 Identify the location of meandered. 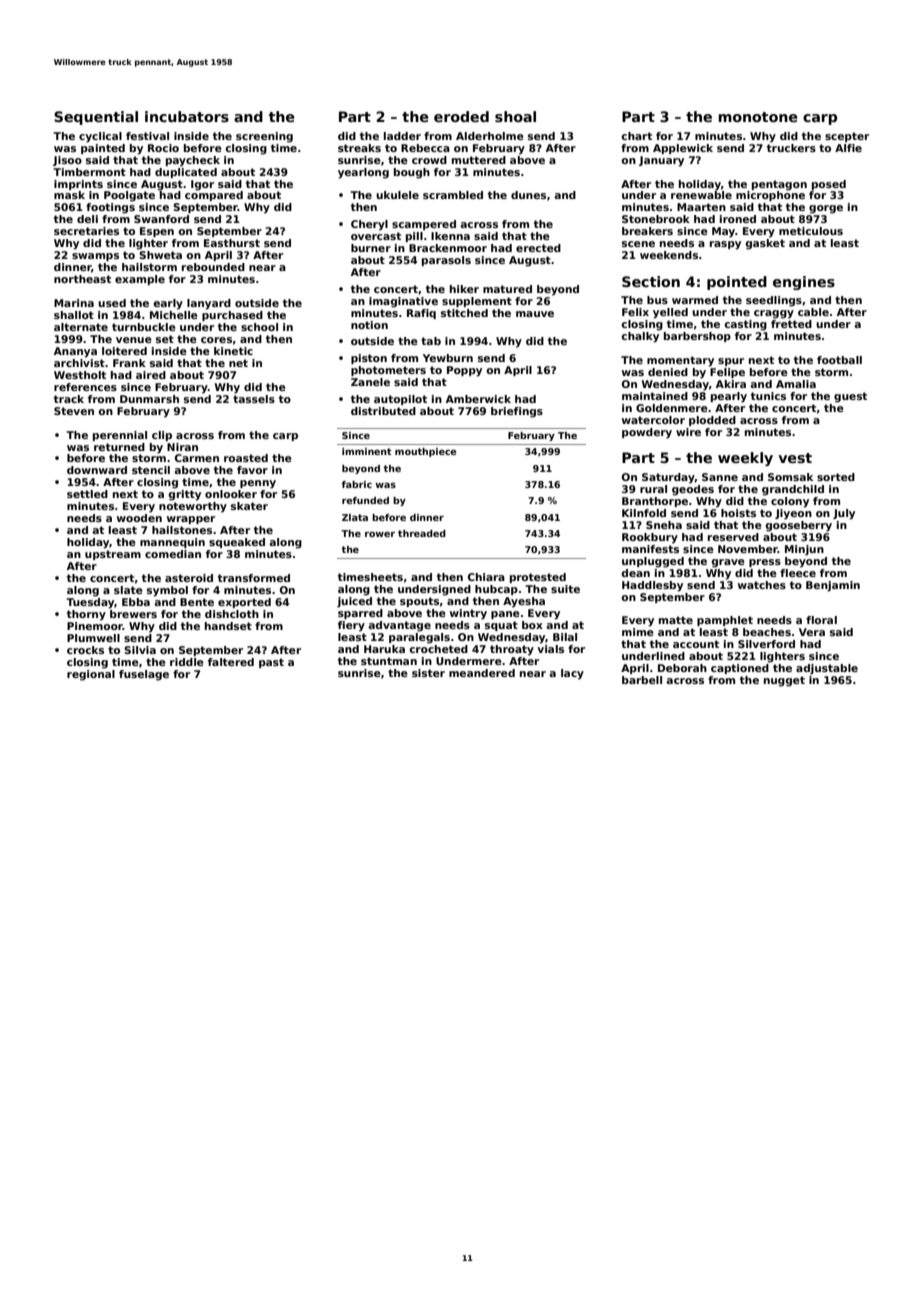
(482, 673).
